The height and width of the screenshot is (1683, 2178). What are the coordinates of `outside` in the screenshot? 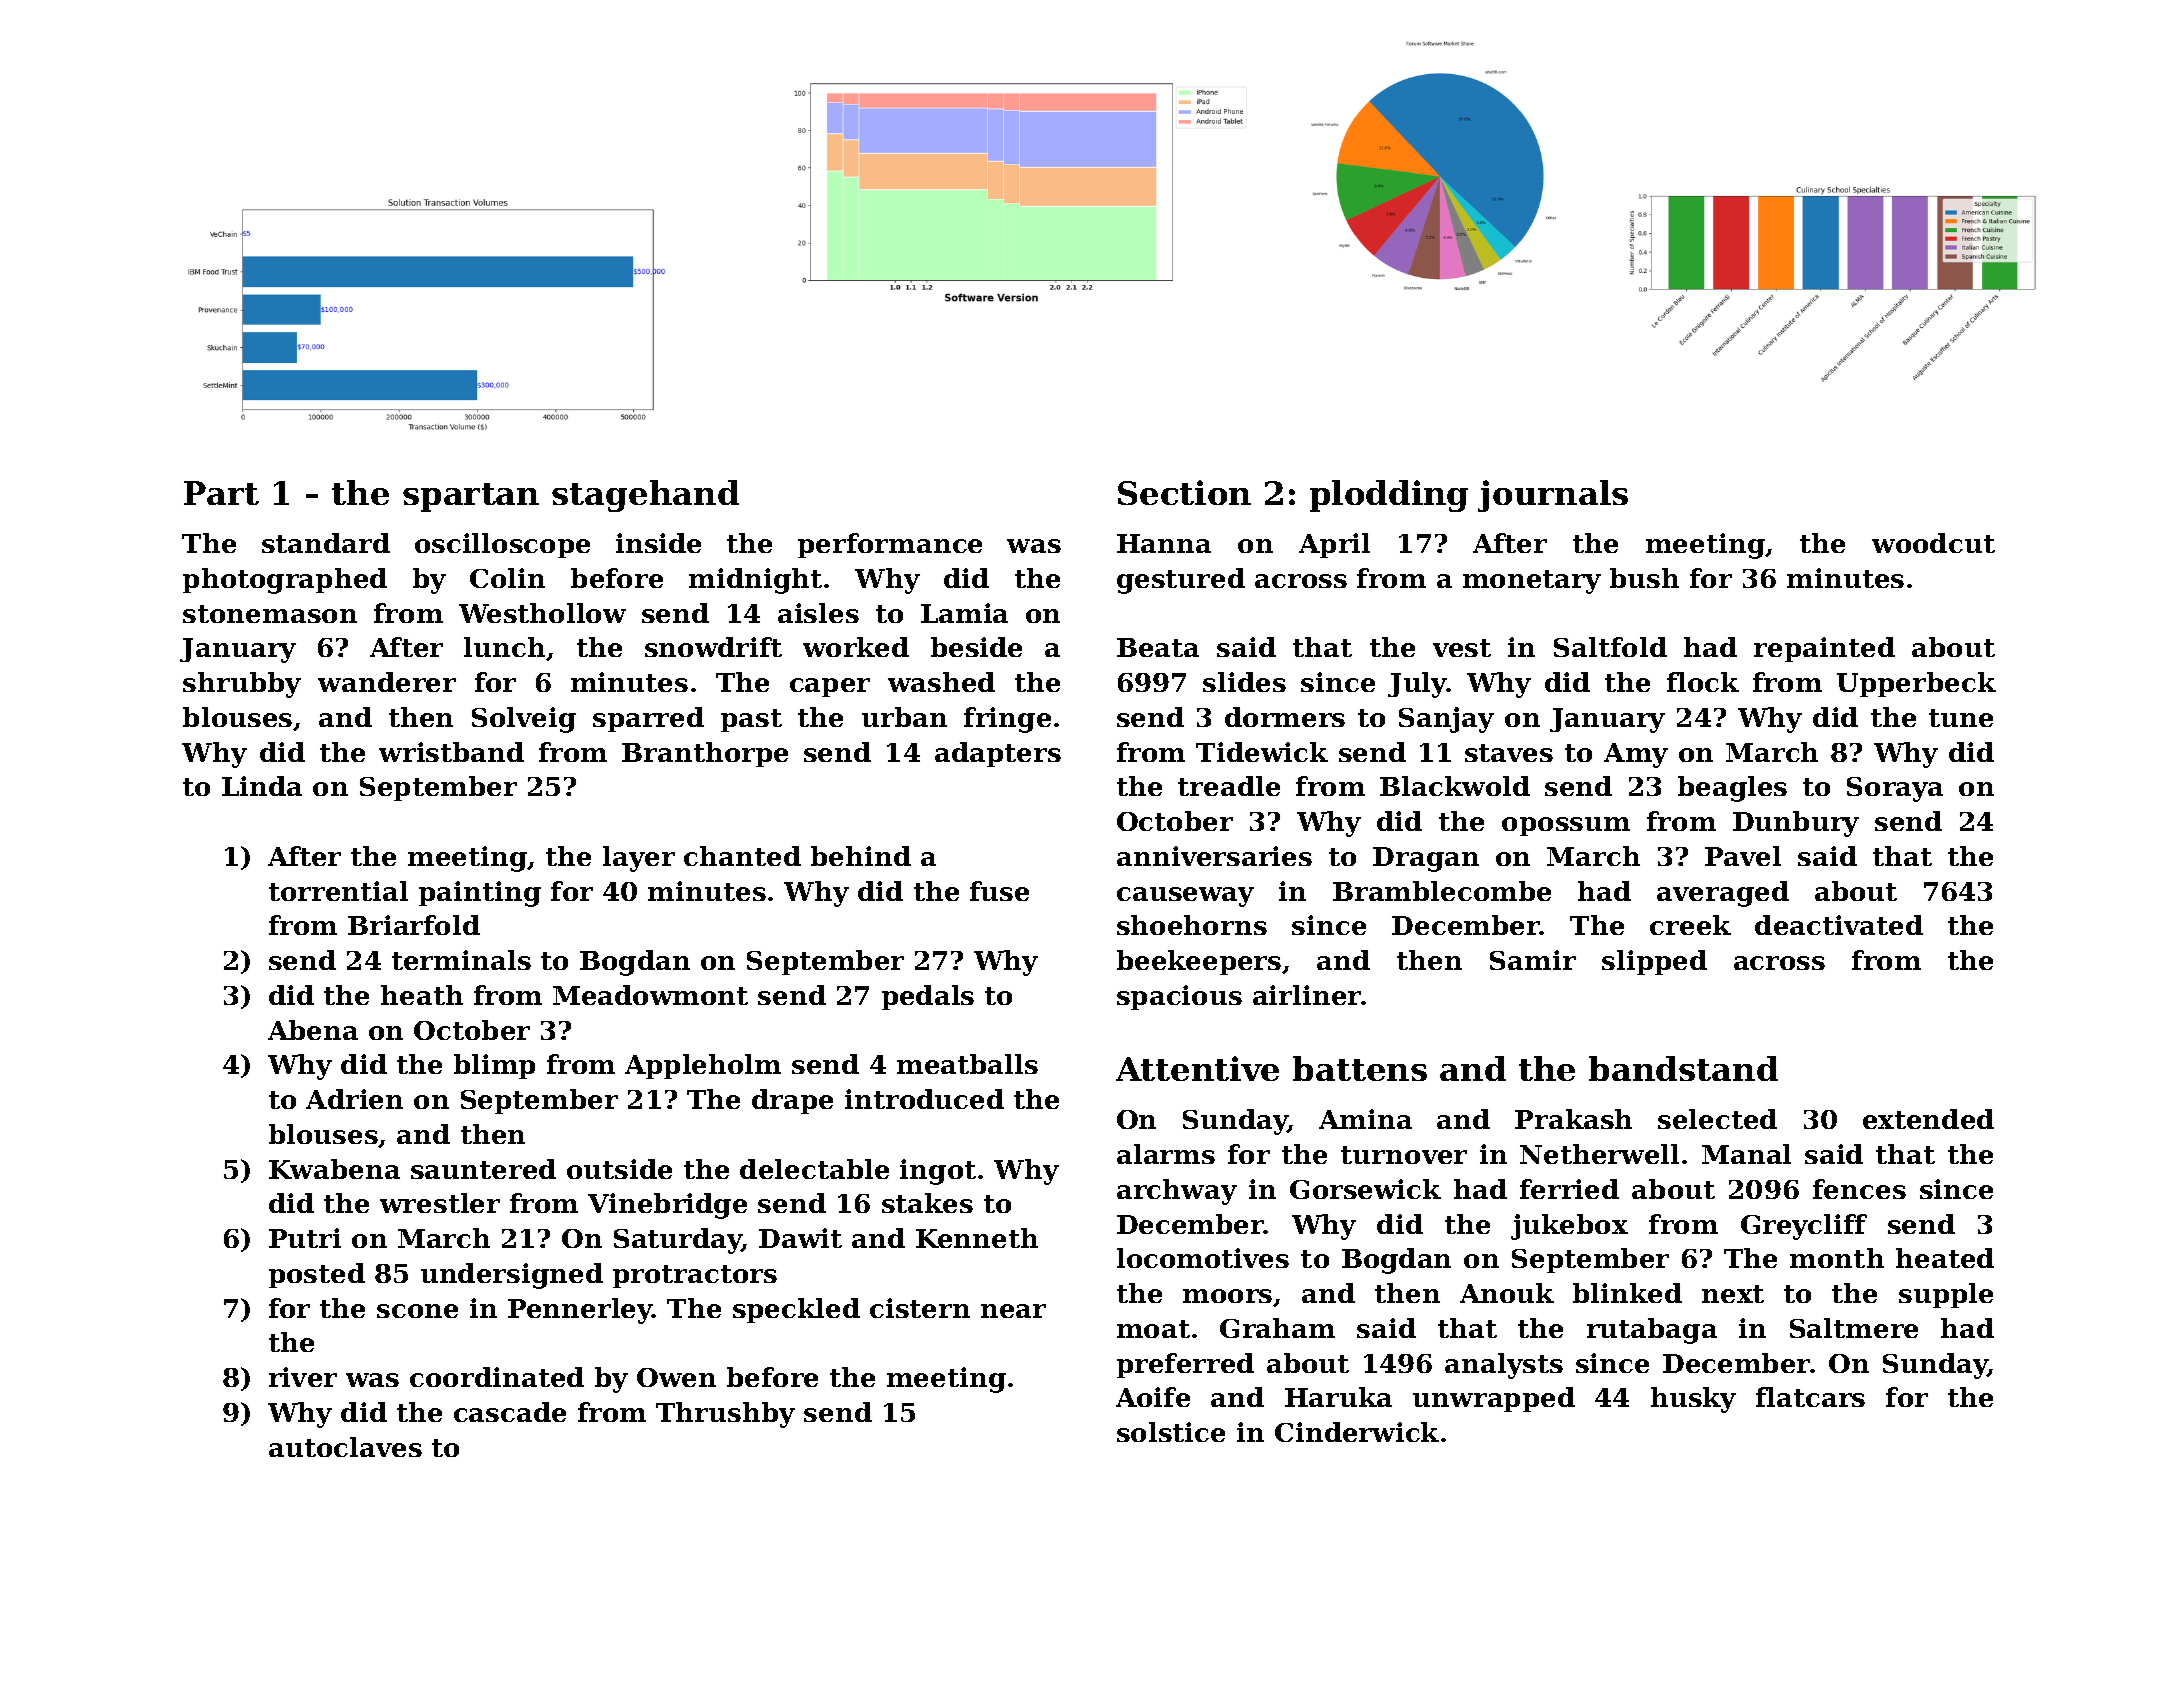 It's located at (619, 1169).
